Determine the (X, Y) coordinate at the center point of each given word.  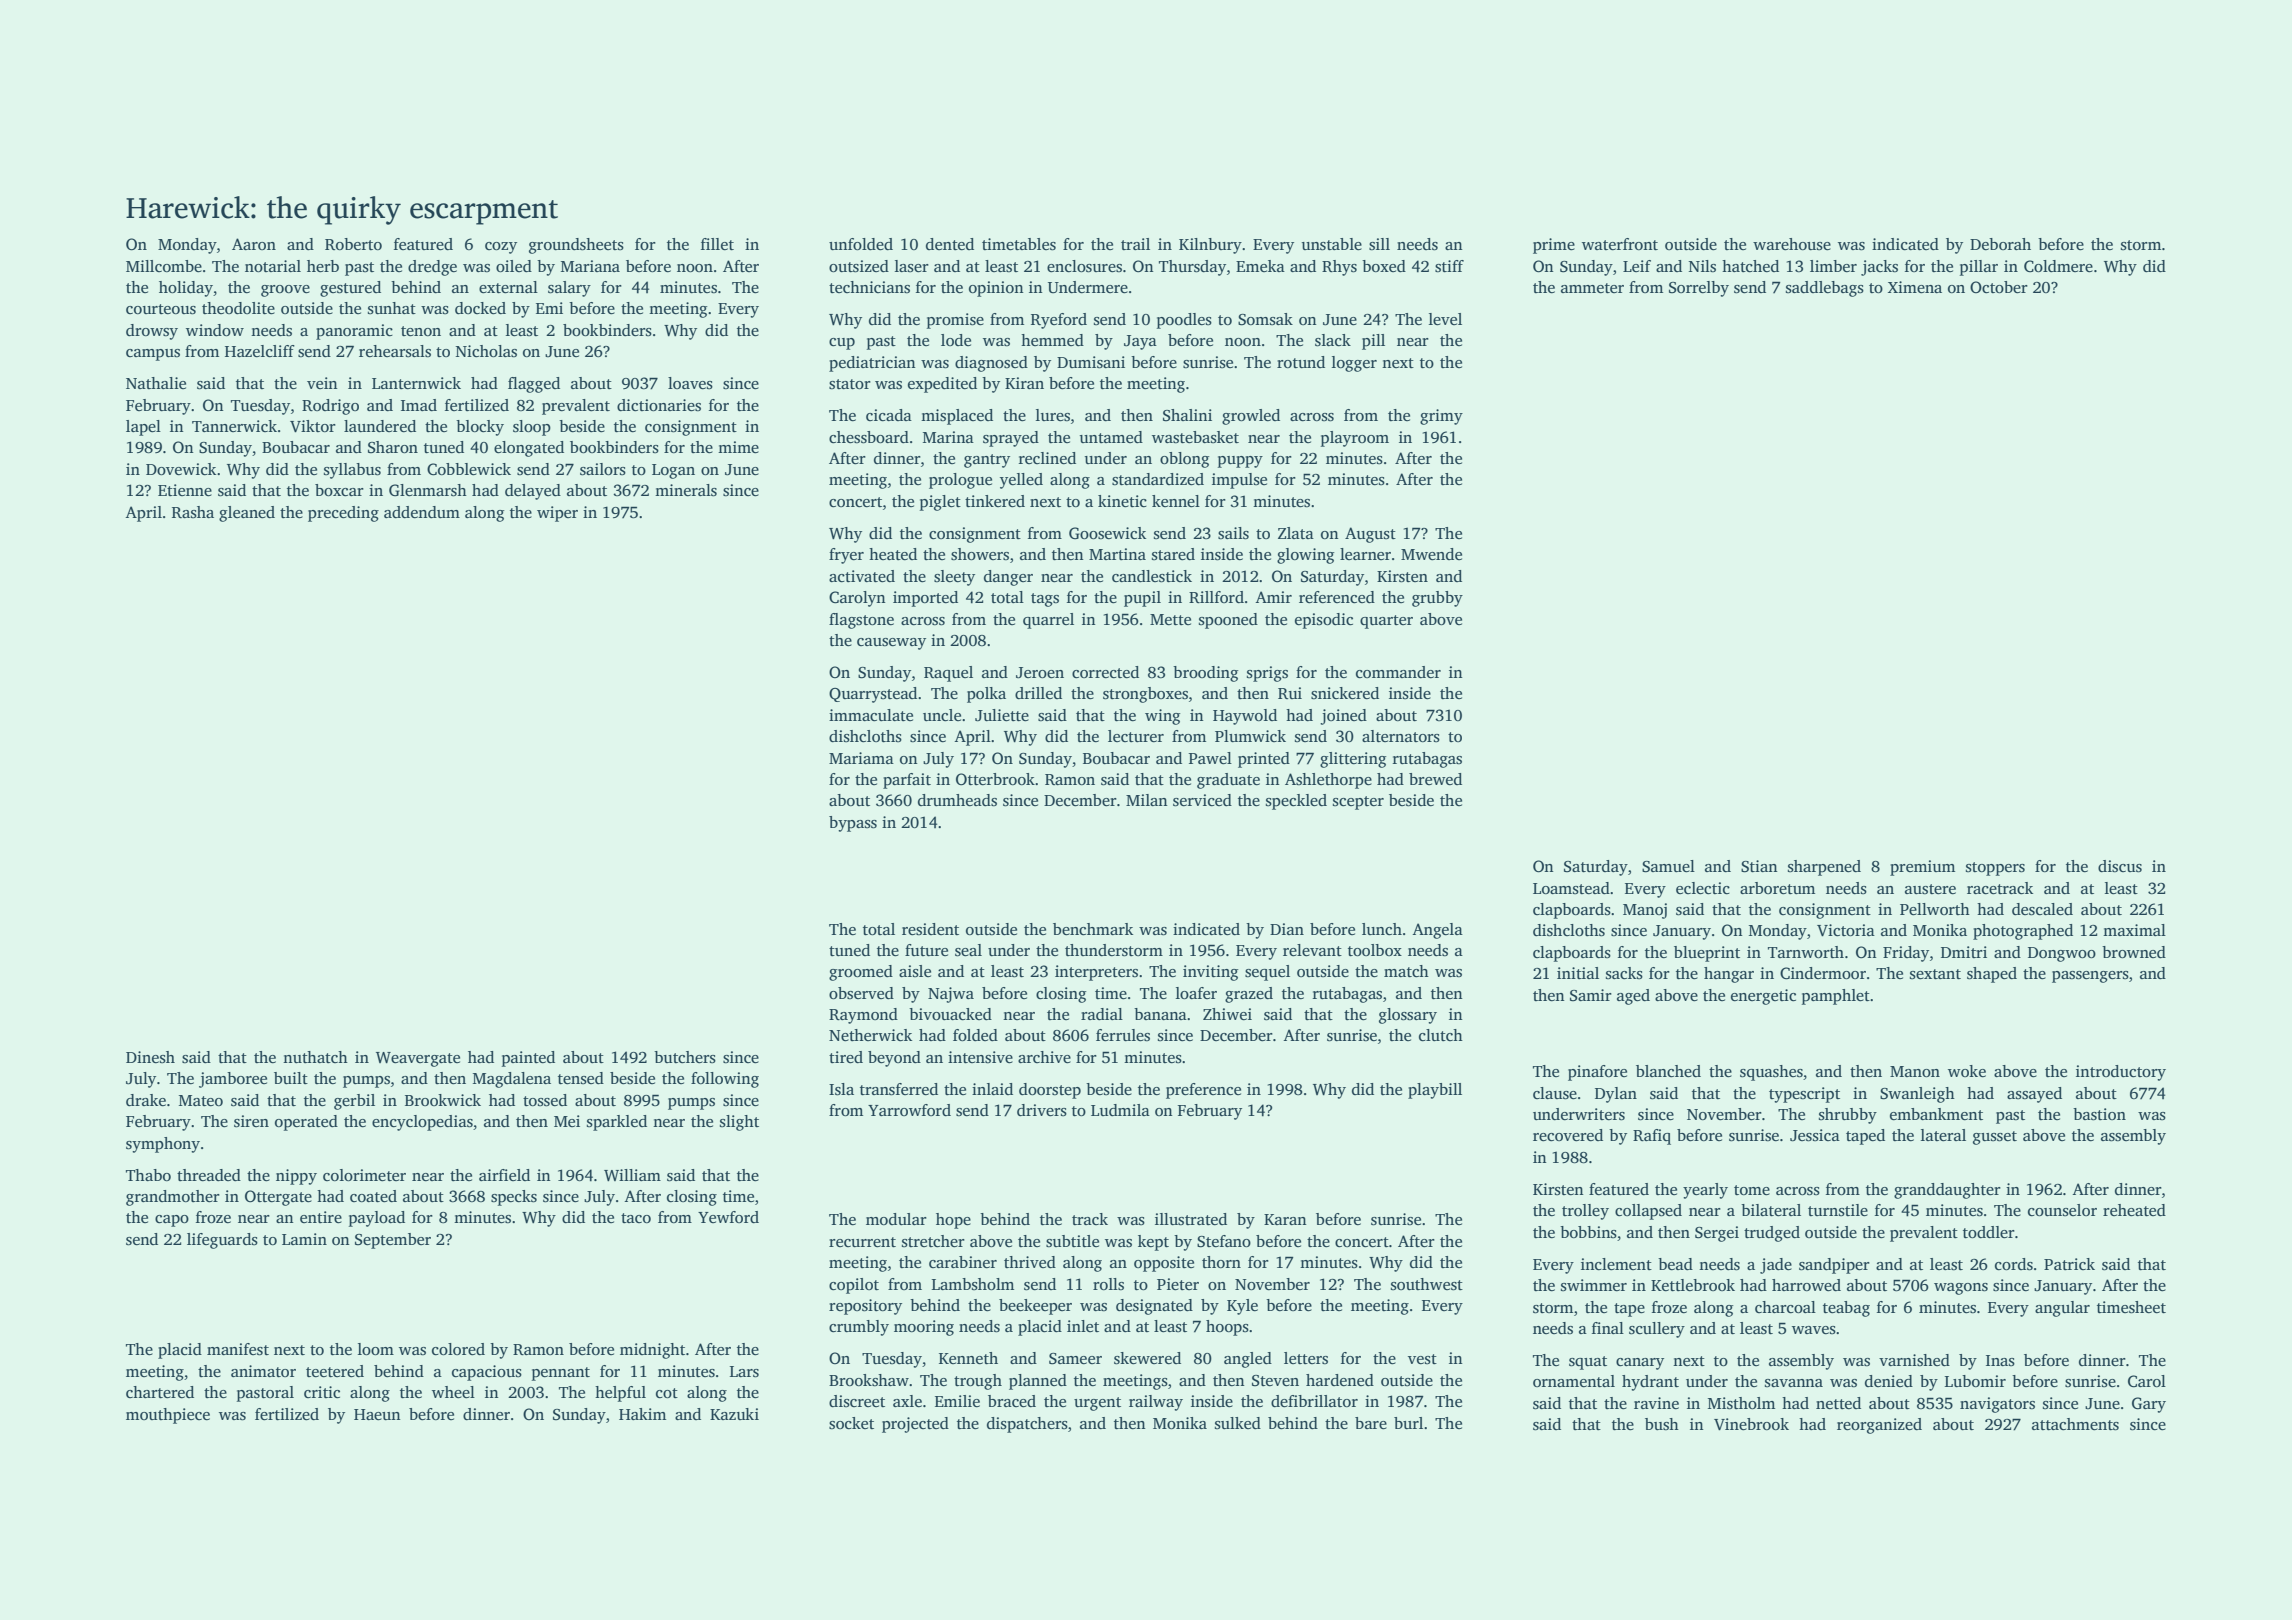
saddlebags (1825, 289)
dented (950, 244)
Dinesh (150, 1057)
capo (172, 1221)
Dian (1287, 929)
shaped (1992, 975)
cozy (501, 248)
